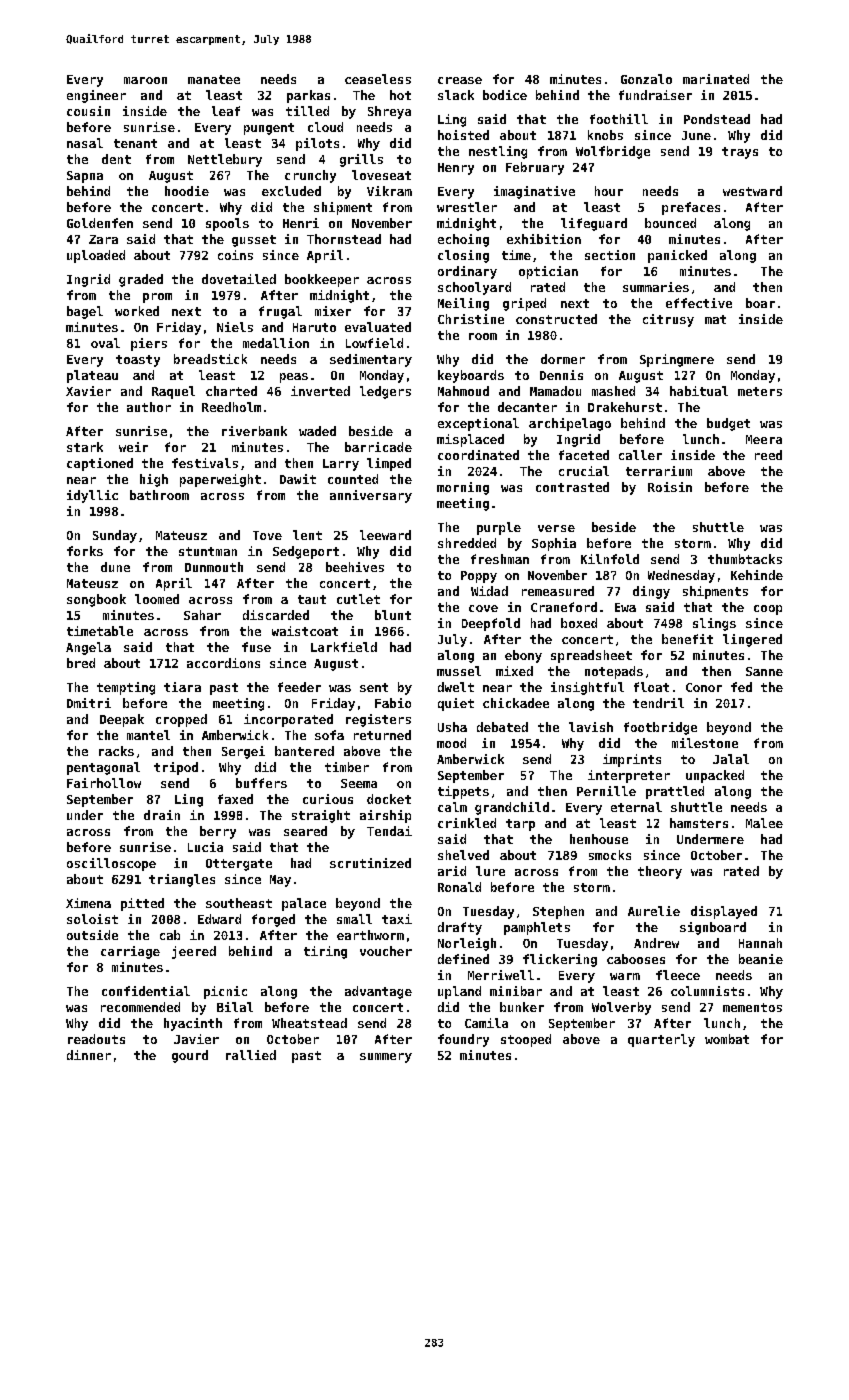  Describe the element at coordinates (768, 610) in the screenshot. I see `coop` at that location.
